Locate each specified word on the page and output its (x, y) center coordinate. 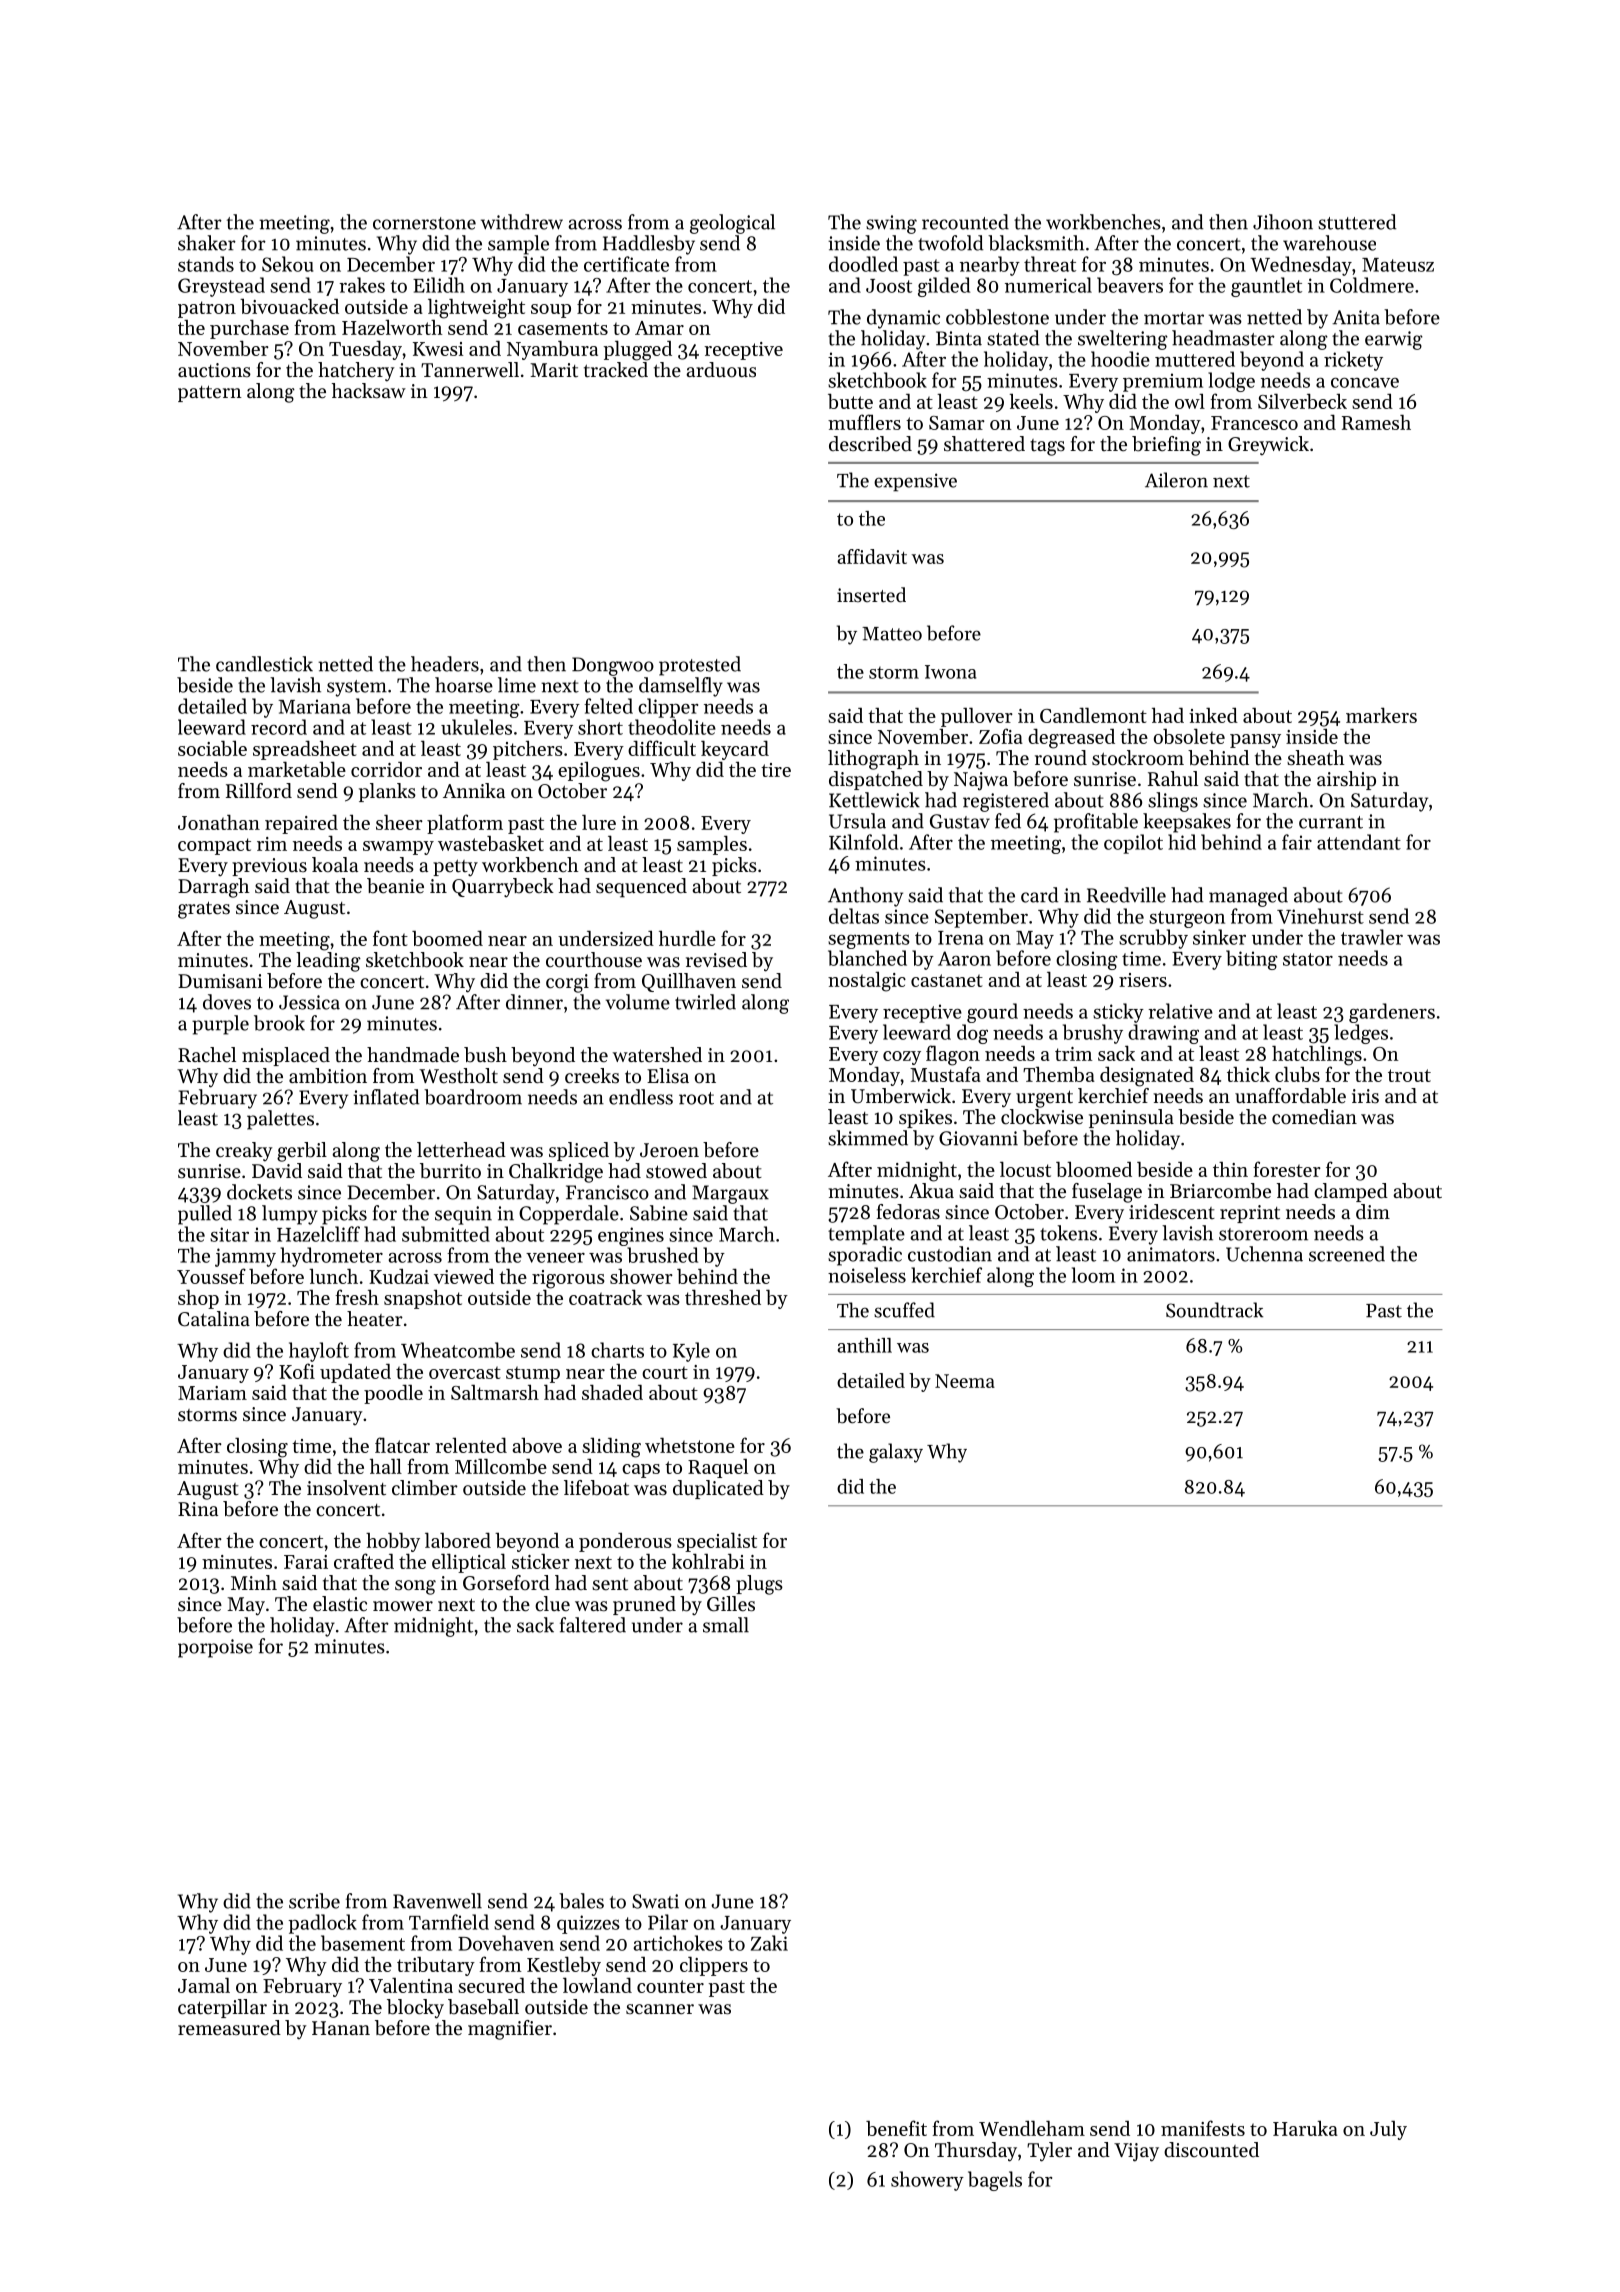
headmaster (1223, 338)
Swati (655, 1901)
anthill (864, 1345)
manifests (1203, 2128)
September (981, 918)
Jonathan (219, 822)
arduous (721, 369)
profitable (1096, 823)
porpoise (215, 1648)
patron (207, 309)
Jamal (204, 1985)
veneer (555, 1258)
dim (1373, 1211)
